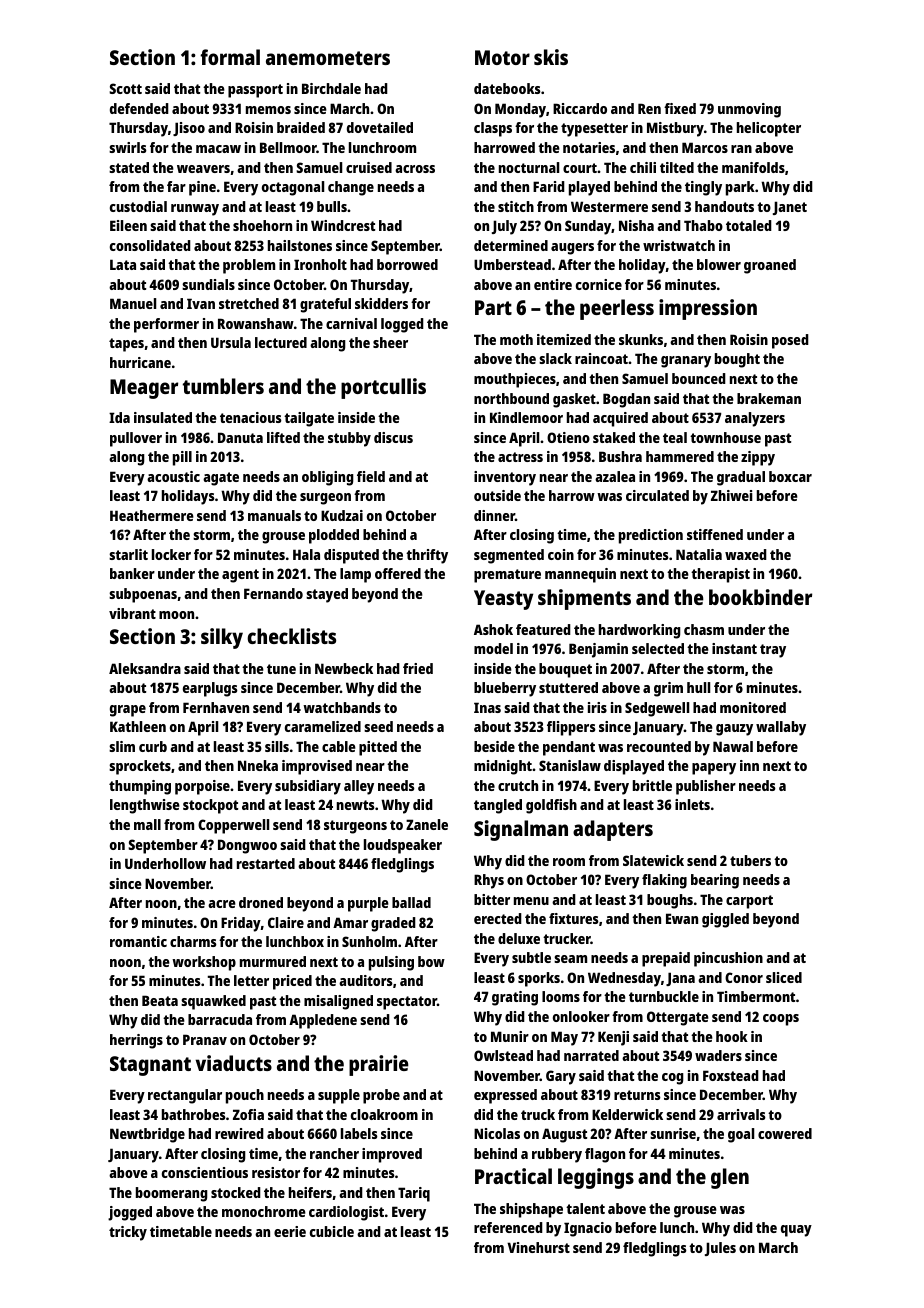 Image resolution: width=924 pixels, height=1308 pixels. Describe the element at coordinates (125, 88) in the screenshot. I see `Scott` at that location.
